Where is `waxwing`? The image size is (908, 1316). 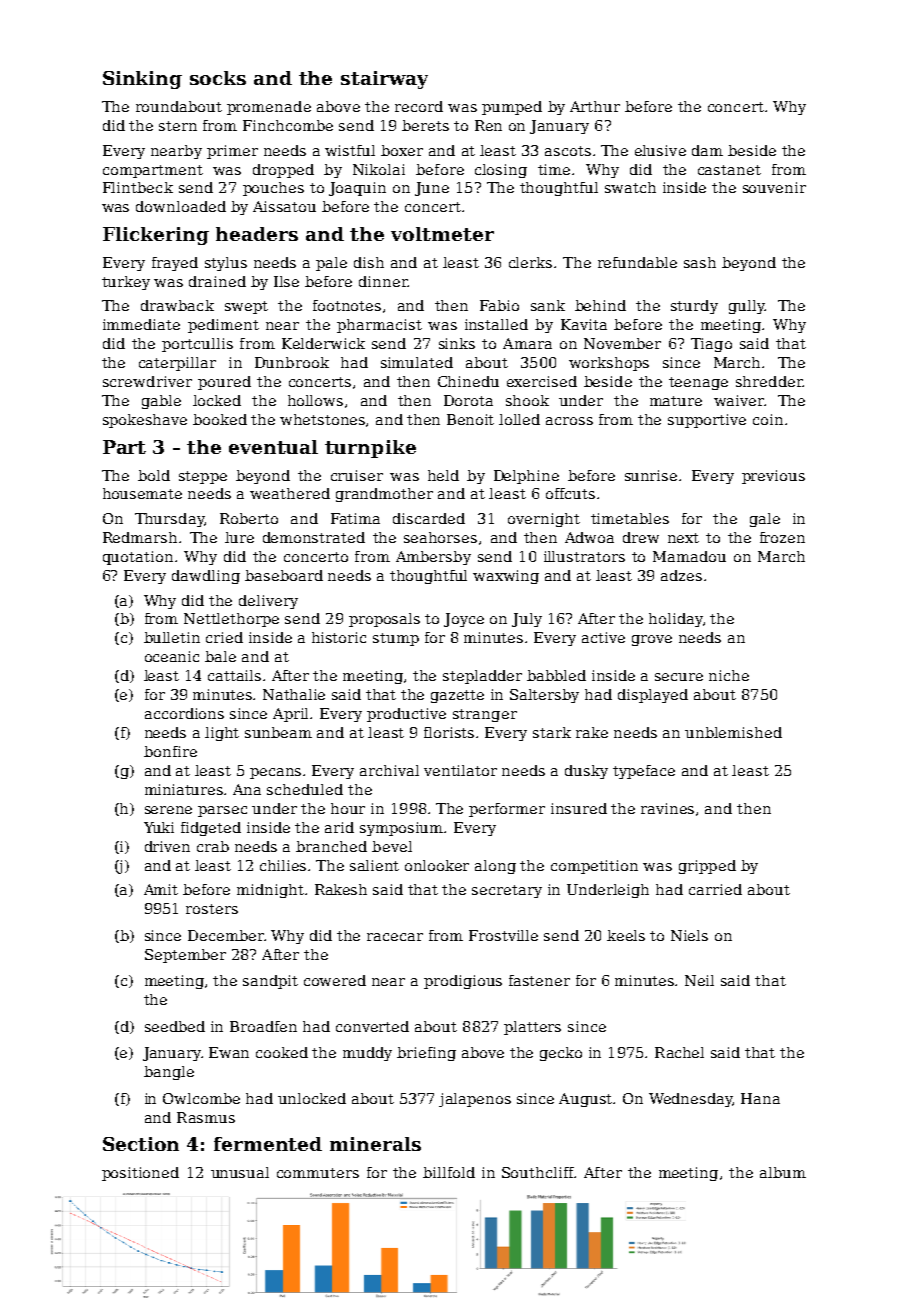
waxwing is located at coordinates (506, 577).
